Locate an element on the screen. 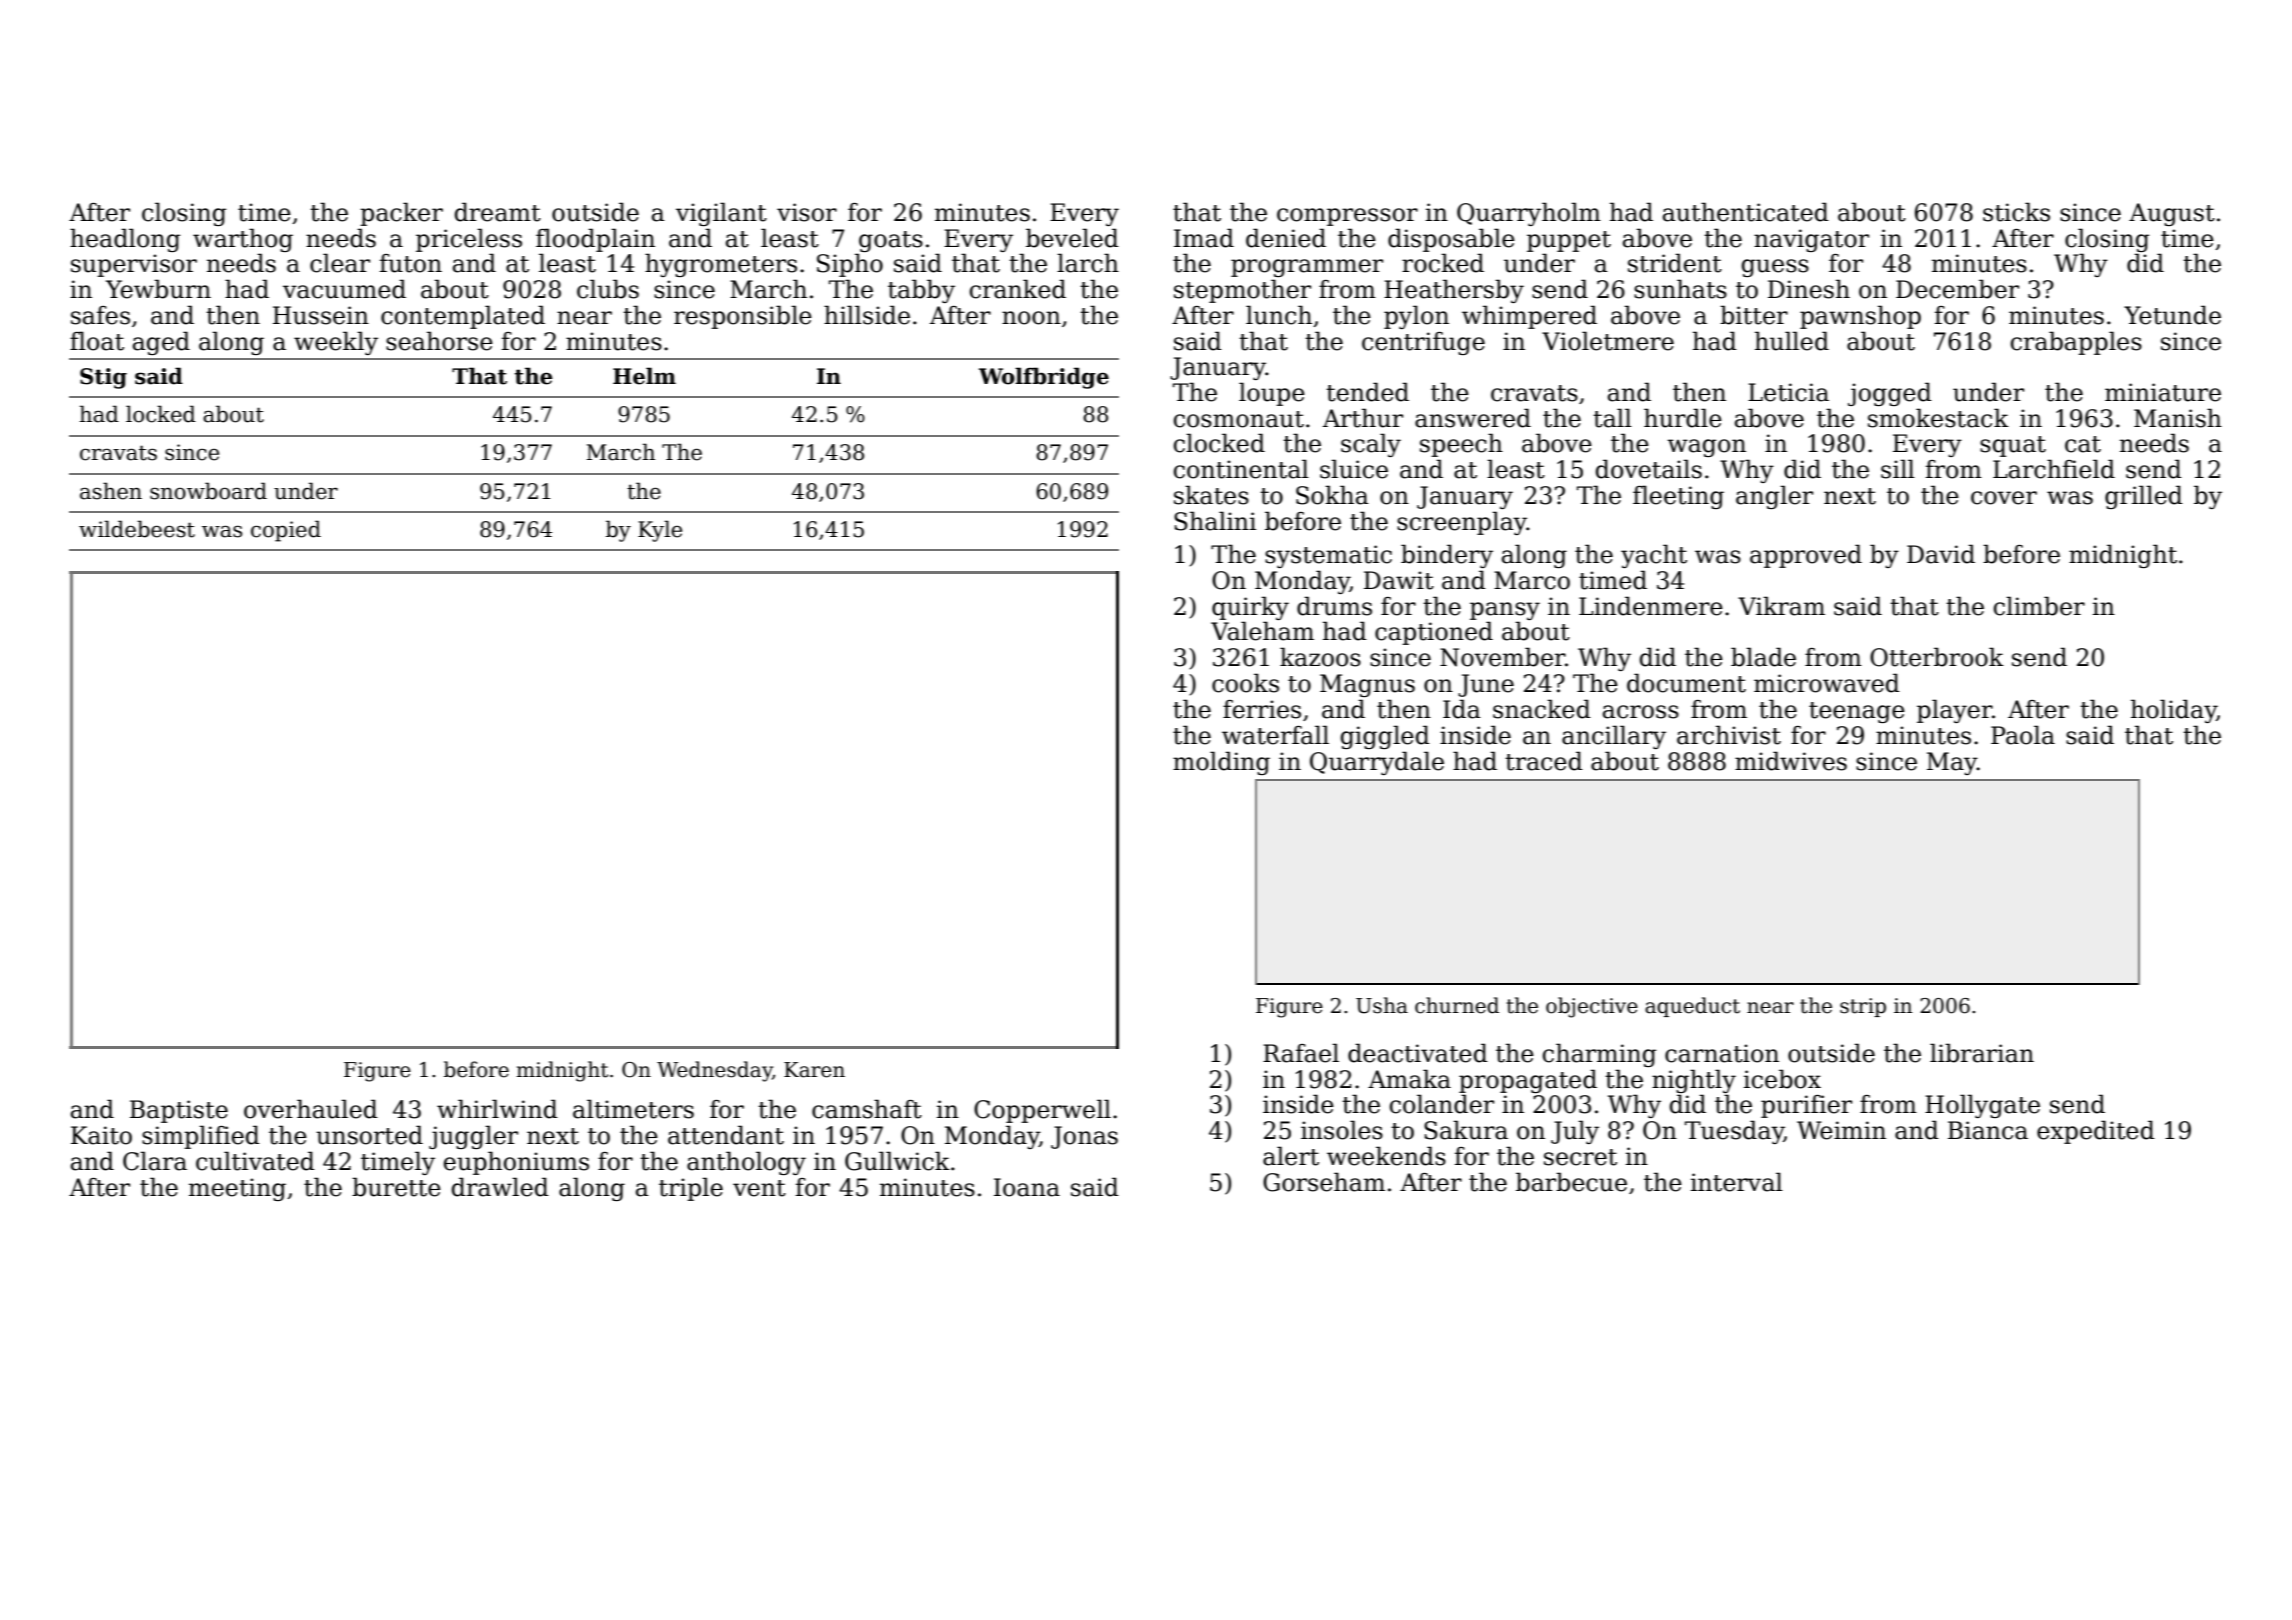 Image resolution: width=2292 pixels, height=1620 pixels. cranked is located at coordinates (1018, 289).
